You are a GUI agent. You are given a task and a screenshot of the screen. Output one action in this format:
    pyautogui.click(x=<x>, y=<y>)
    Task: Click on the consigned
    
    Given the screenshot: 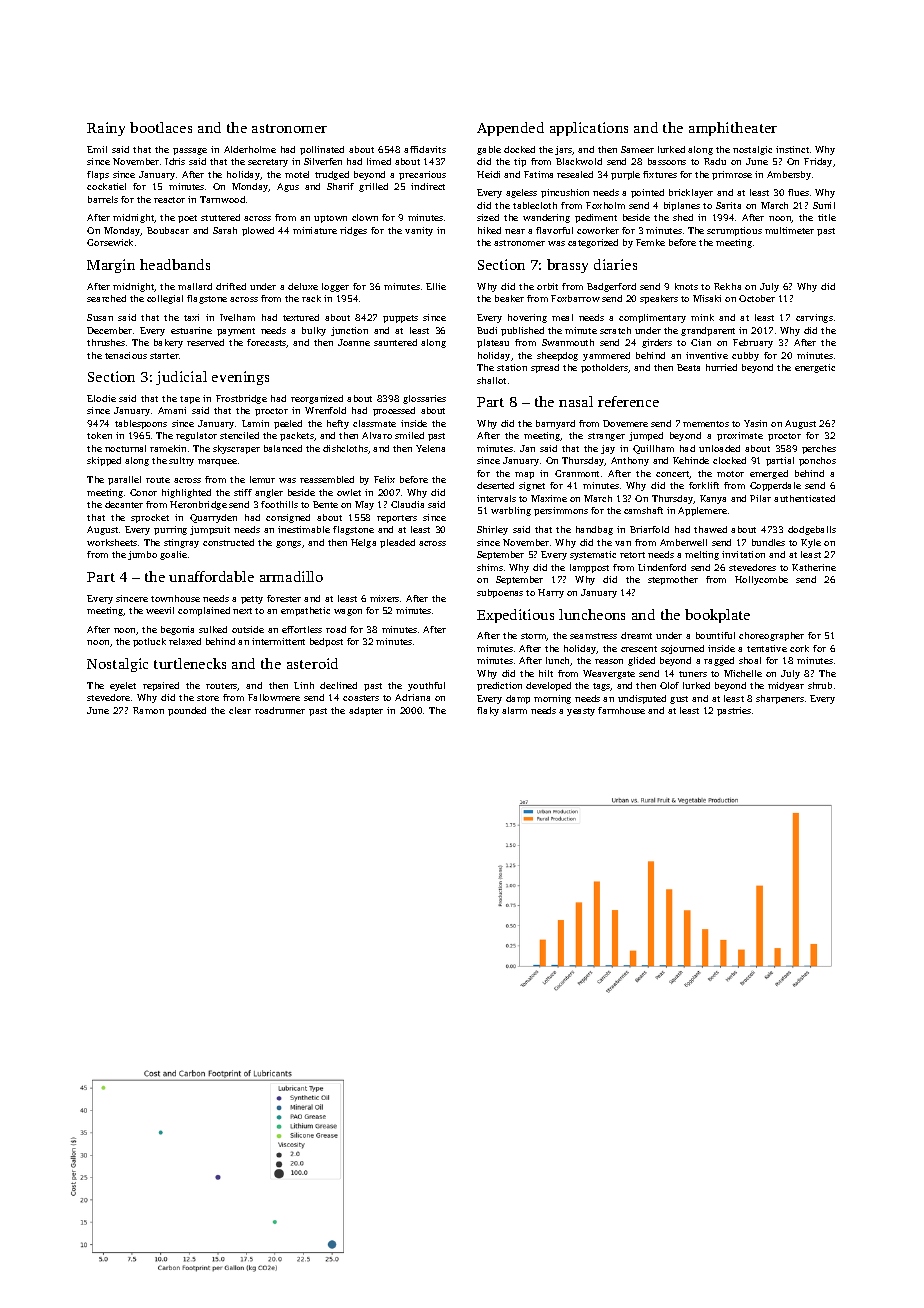 What is the action you would take?
    pyautogui.click(x=288, y=518)
